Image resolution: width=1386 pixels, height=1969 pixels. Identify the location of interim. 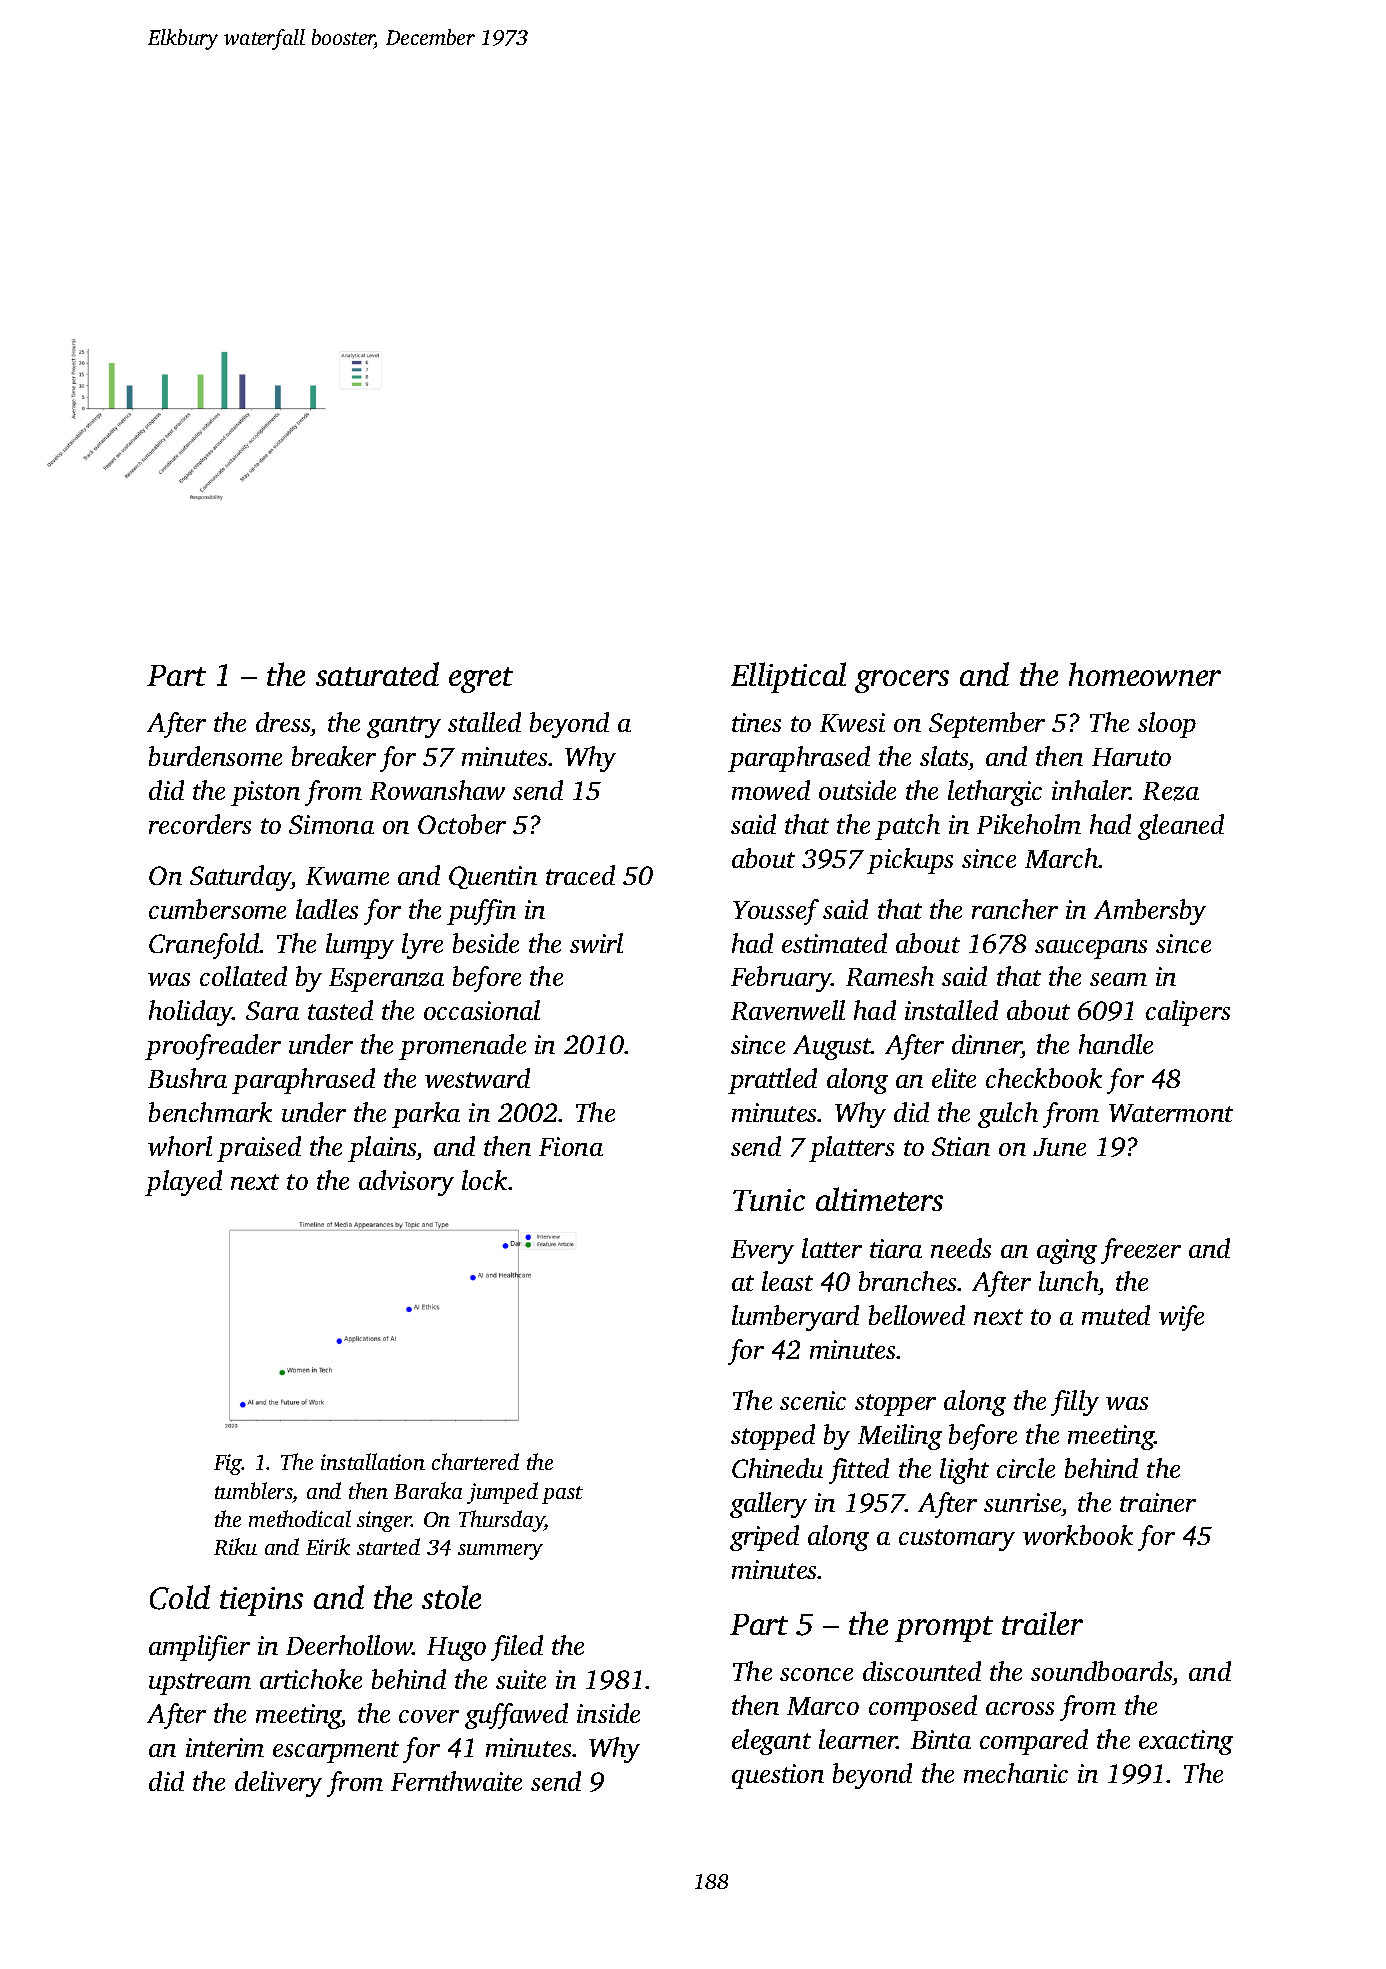
(225, 1747).
